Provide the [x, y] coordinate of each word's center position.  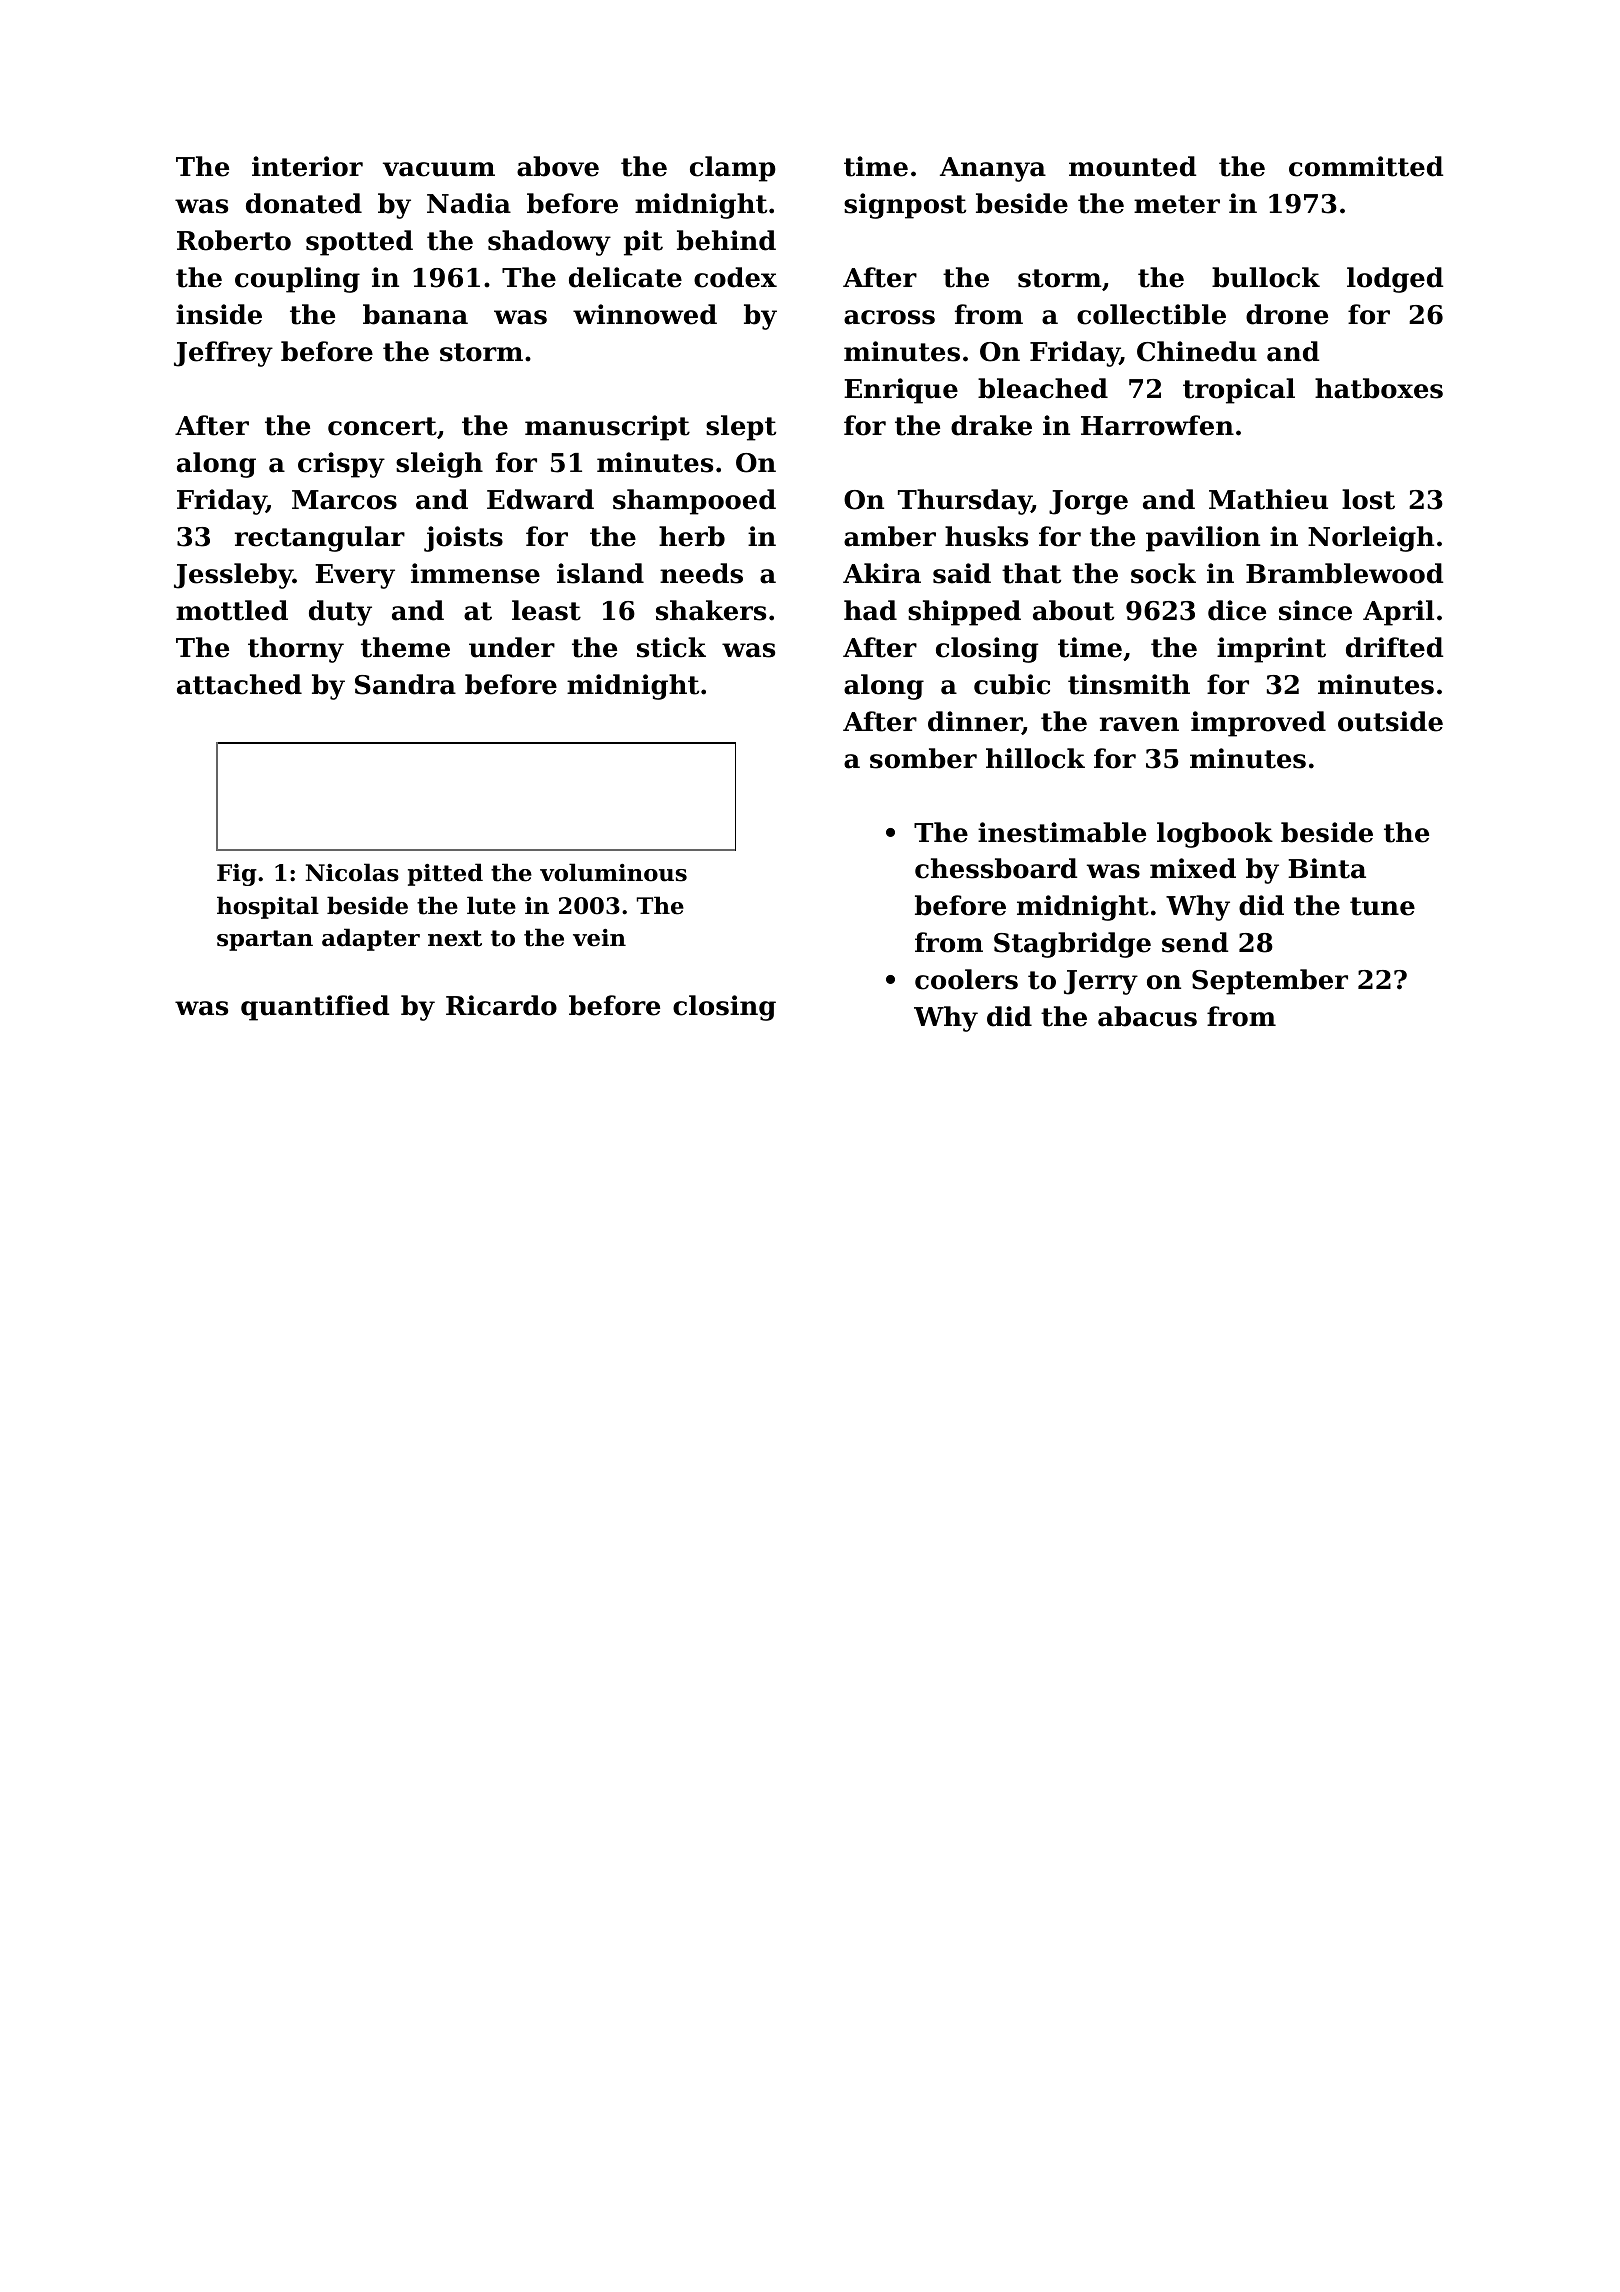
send [1195, 942]
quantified [315, 1008]
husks [986, 536]
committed [1366, 166]
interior [307, 166]
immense [475, 573]
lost [1368, 499]
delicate [625, 277]
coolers [966, 979]
